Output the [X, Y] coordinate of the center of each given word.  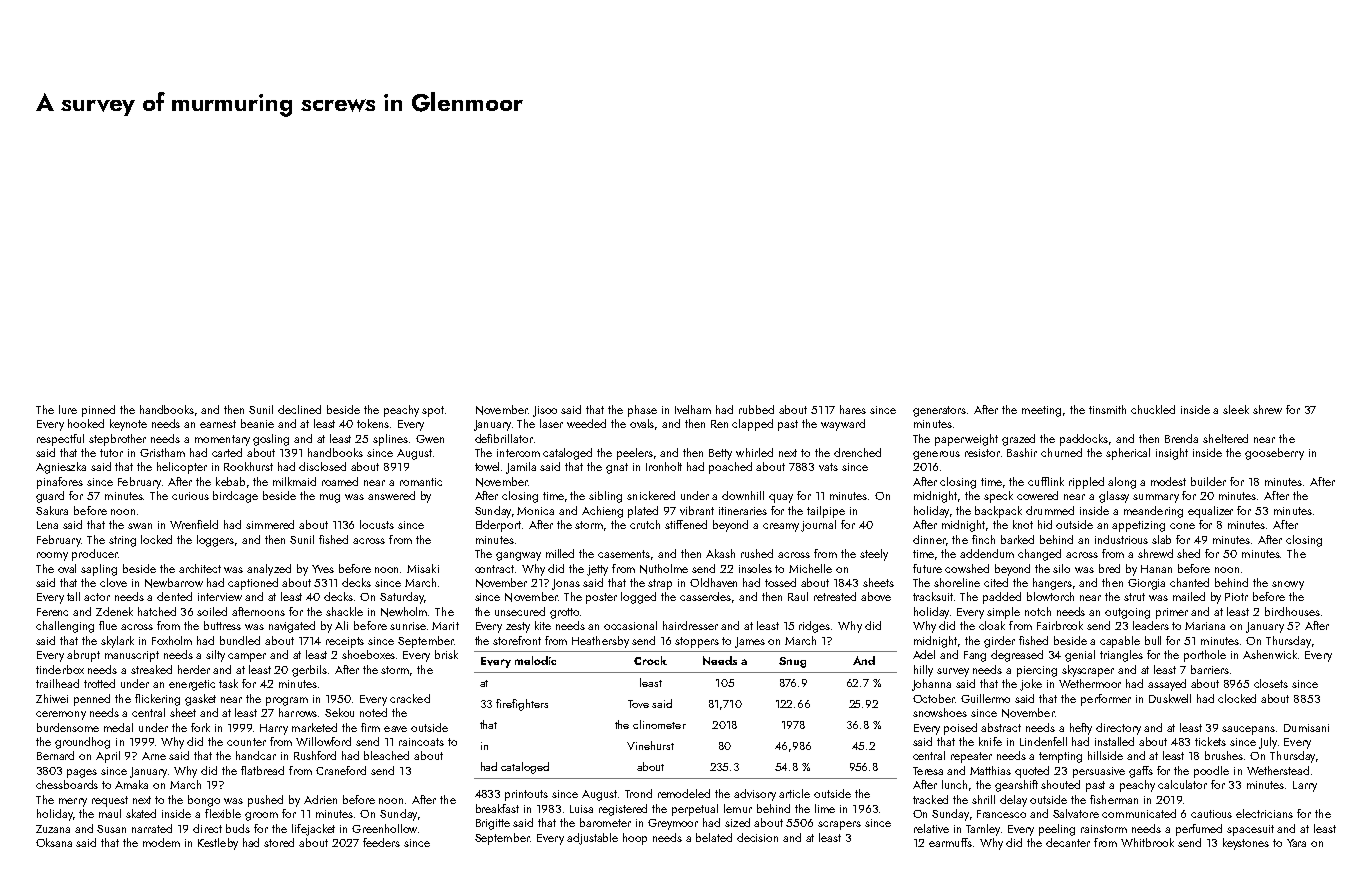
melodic [535, 660]
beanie [257, 423]
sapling [99, 570]
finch [983, 539]
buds [238, 828]
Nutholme [664, 569]
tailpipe [826, 512]
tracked [930, 799]
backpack [998, 512]
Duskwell [1170, 698]
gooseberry [1274, 454]
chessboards [67, 784]
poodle [1211, 772]
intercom [518, 453]
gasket [200, 700]
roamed [340, 481]
